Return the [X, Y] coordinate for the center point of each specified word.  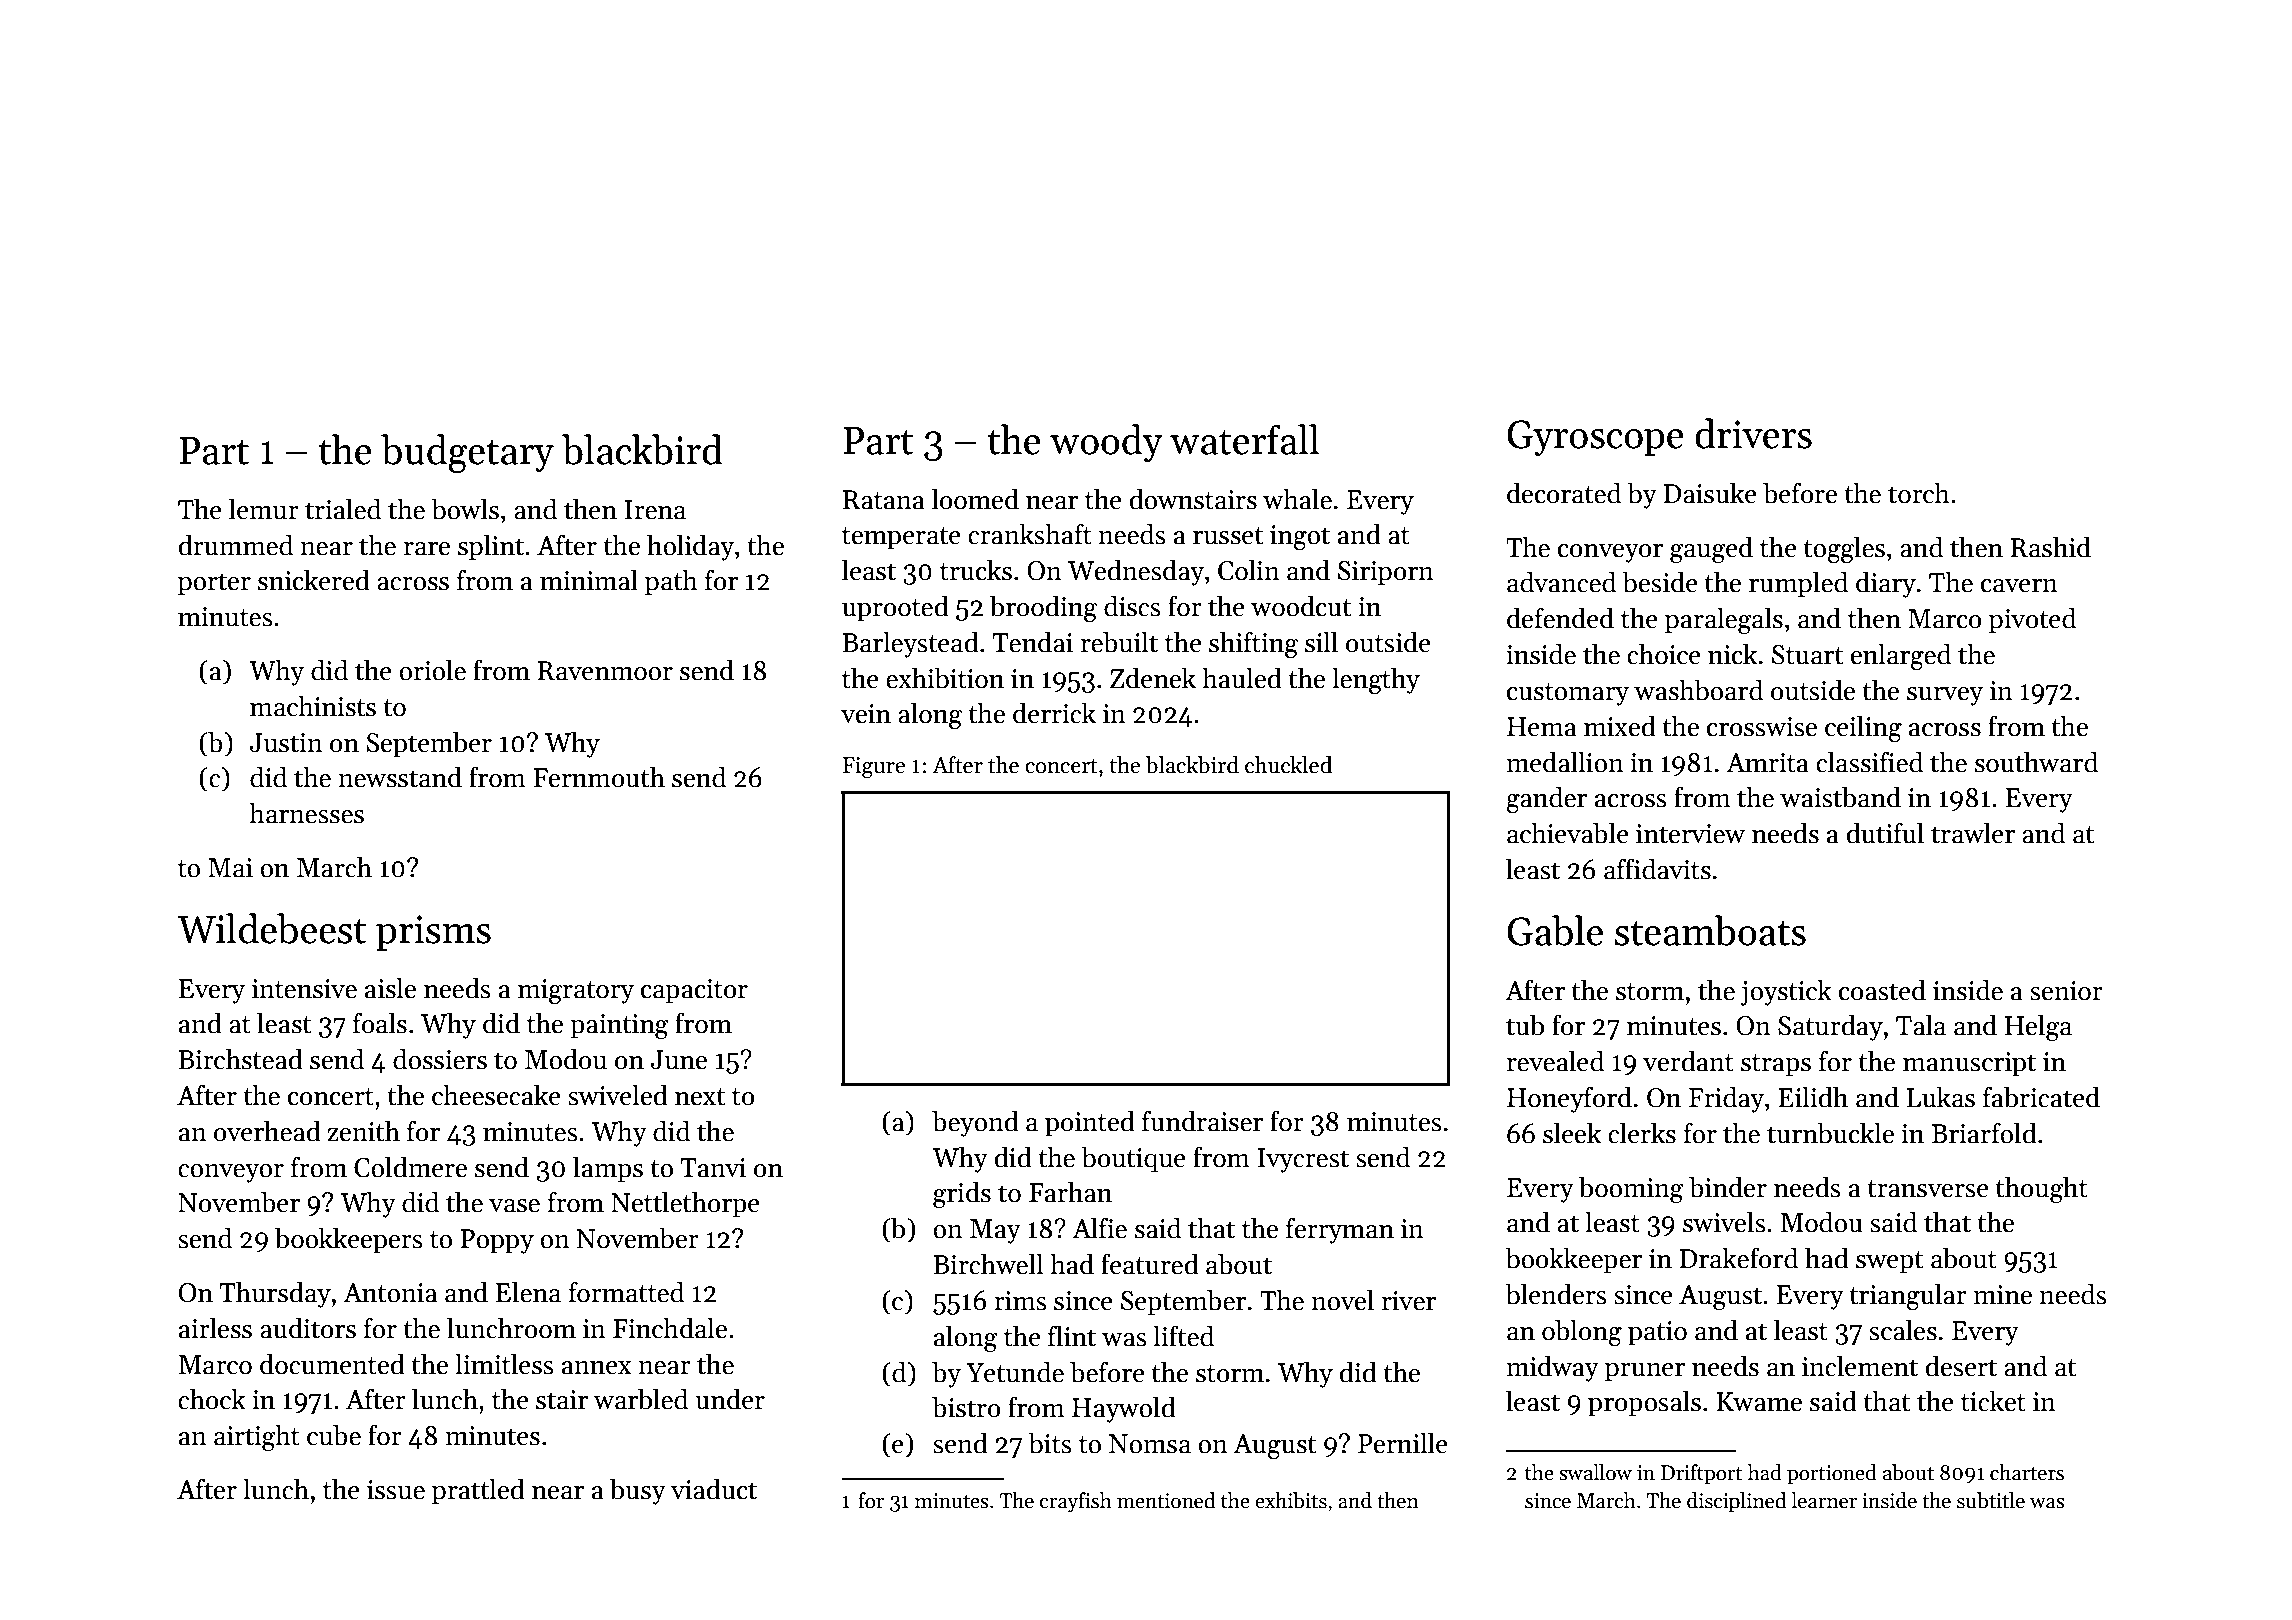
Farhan [1070, 1192]
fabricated [2041, 1097]
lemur [264, 509]
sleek [1572, 1133]
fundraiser [1202, 1121]
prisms [433, 933]
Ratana [884, 500]
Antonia [390, 1293]
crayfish [1076, 1502]
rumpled [1798, 584]
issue [396, 1490]
